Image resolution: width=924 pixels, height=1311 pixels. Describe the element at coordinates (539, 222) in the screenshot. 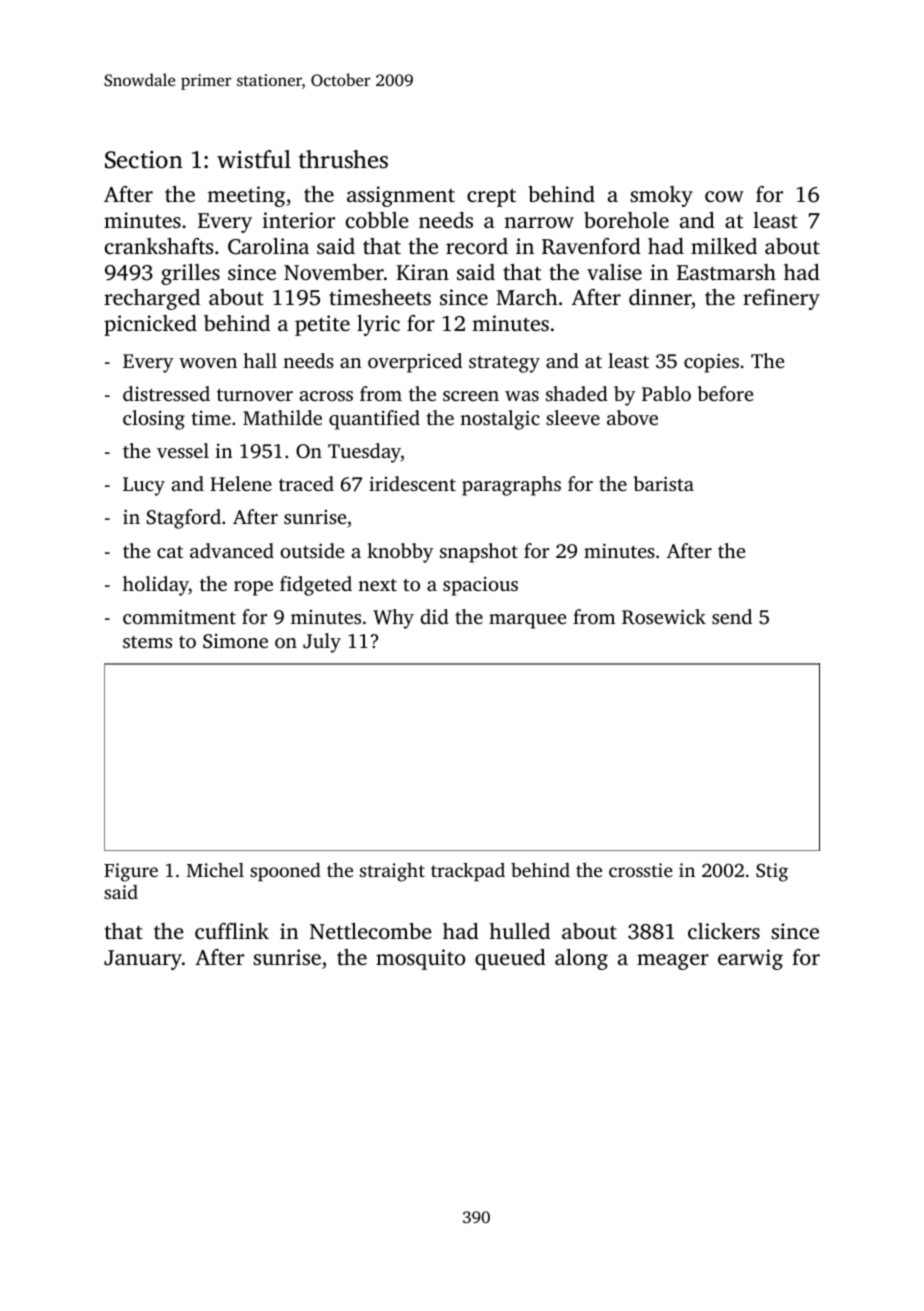

I see `narrow` at that location.
